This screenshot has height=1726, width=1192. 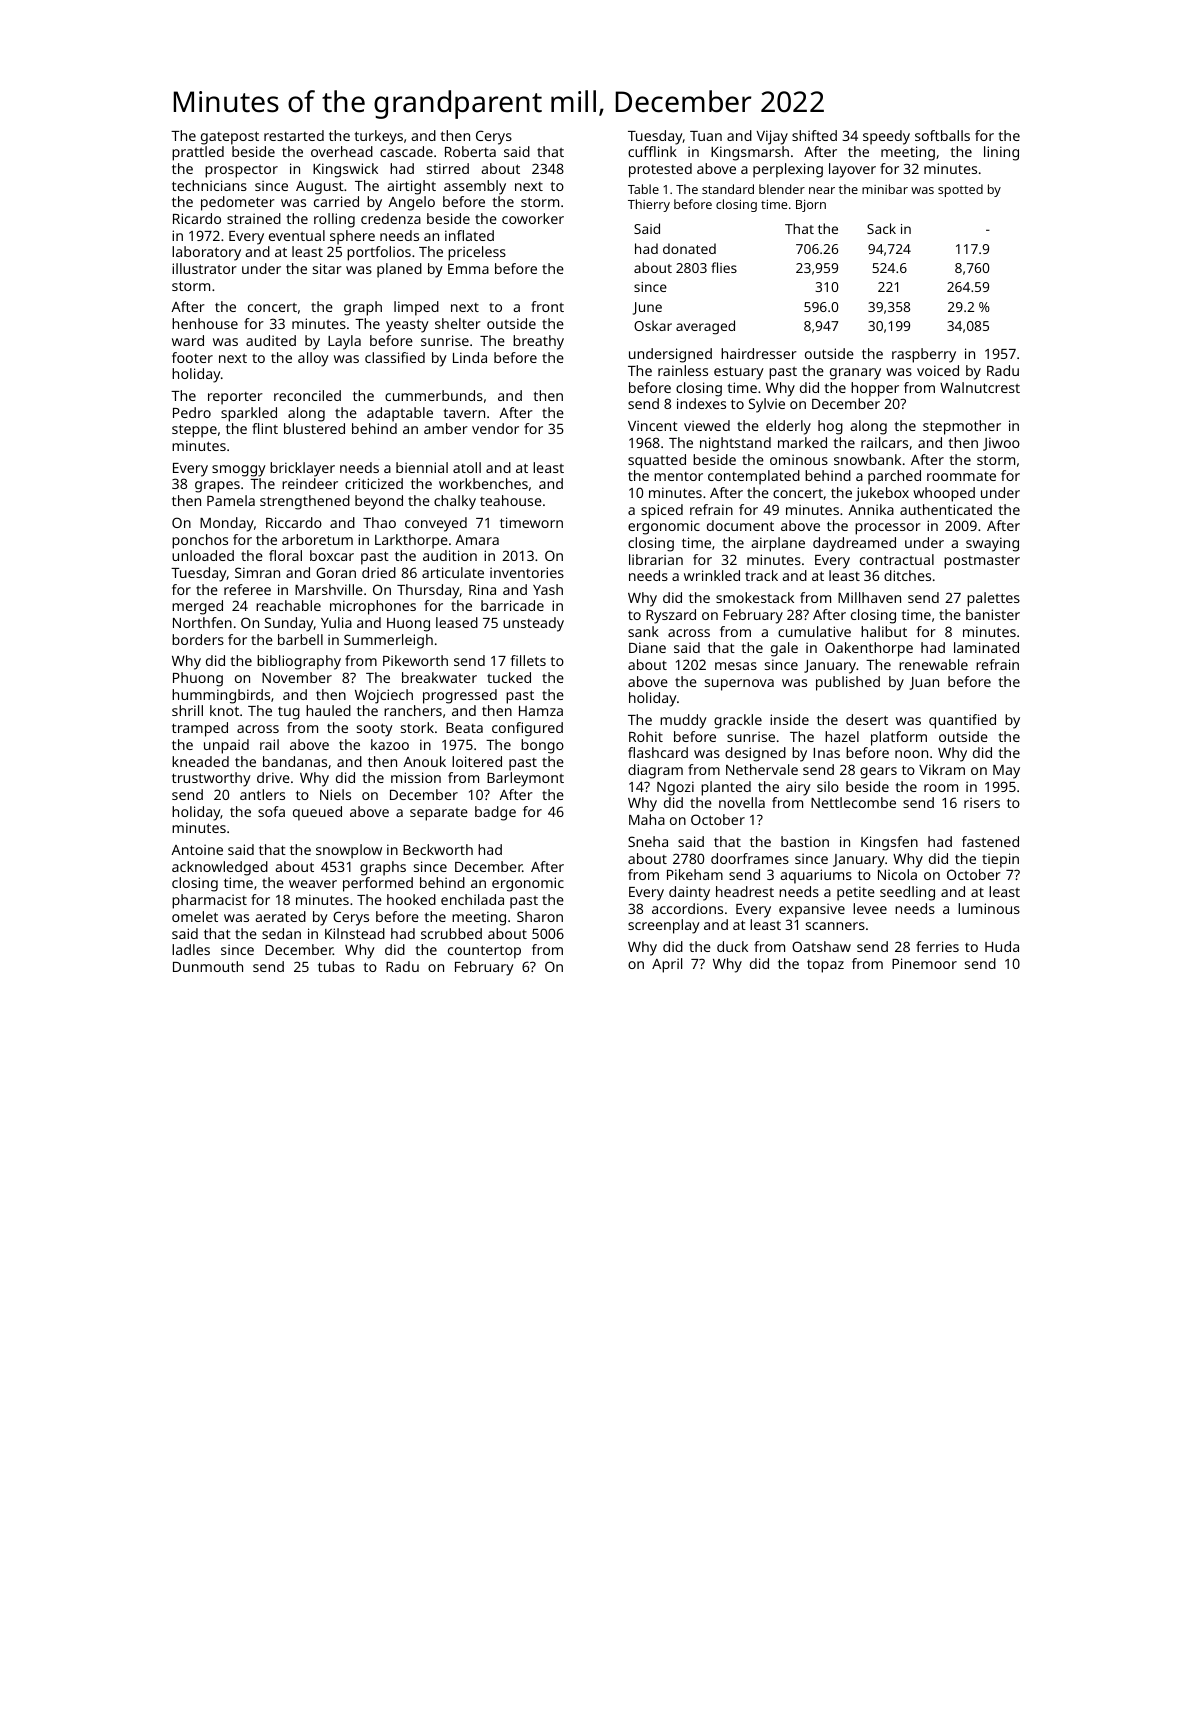 I want to click on sofa, so click(x=271, y=811).
